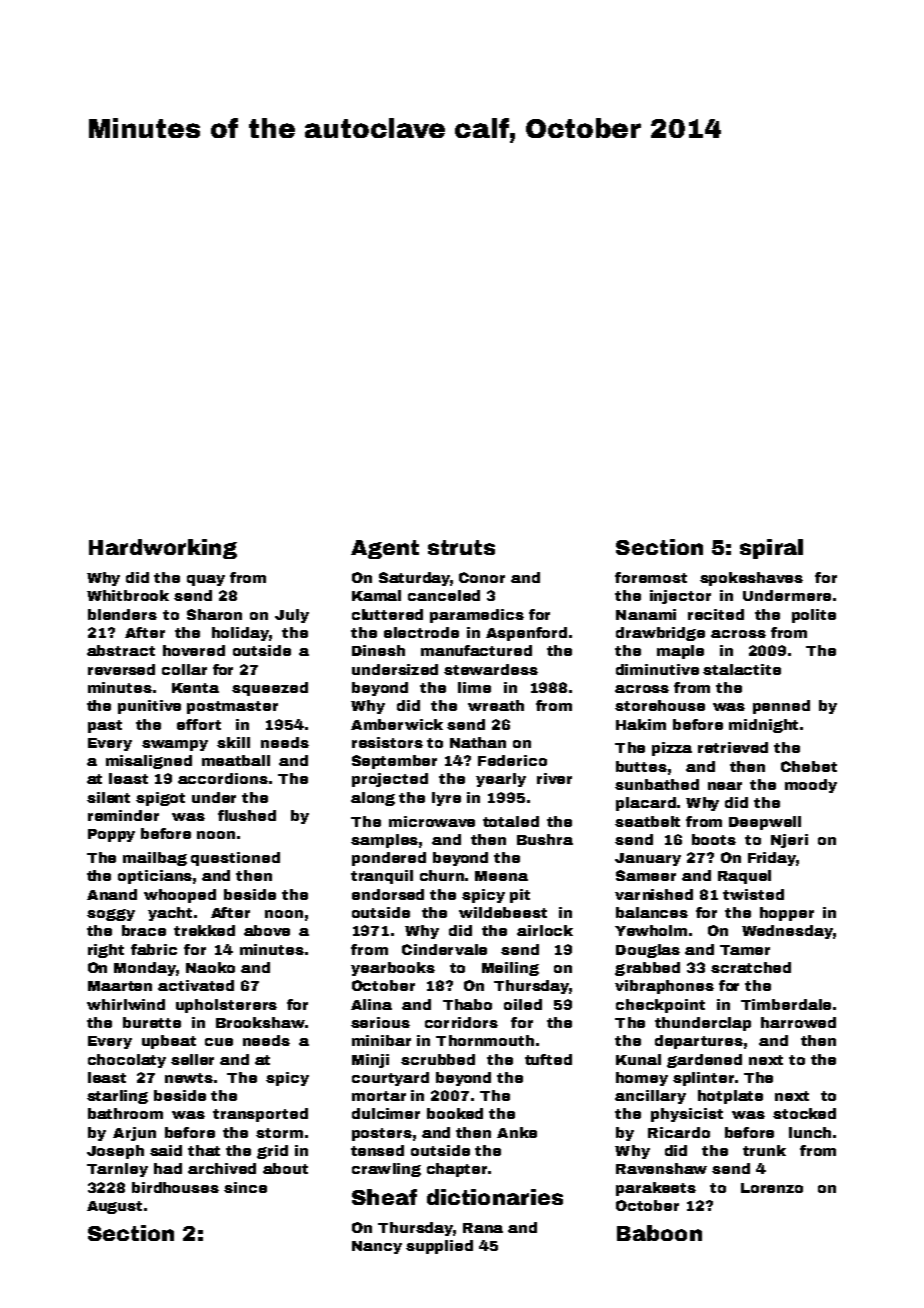 Image resolution: width=924 pixels, height=1308 pixels. Describe the element at coordinates (714, 839) in the page. I see `boots` at that location.
